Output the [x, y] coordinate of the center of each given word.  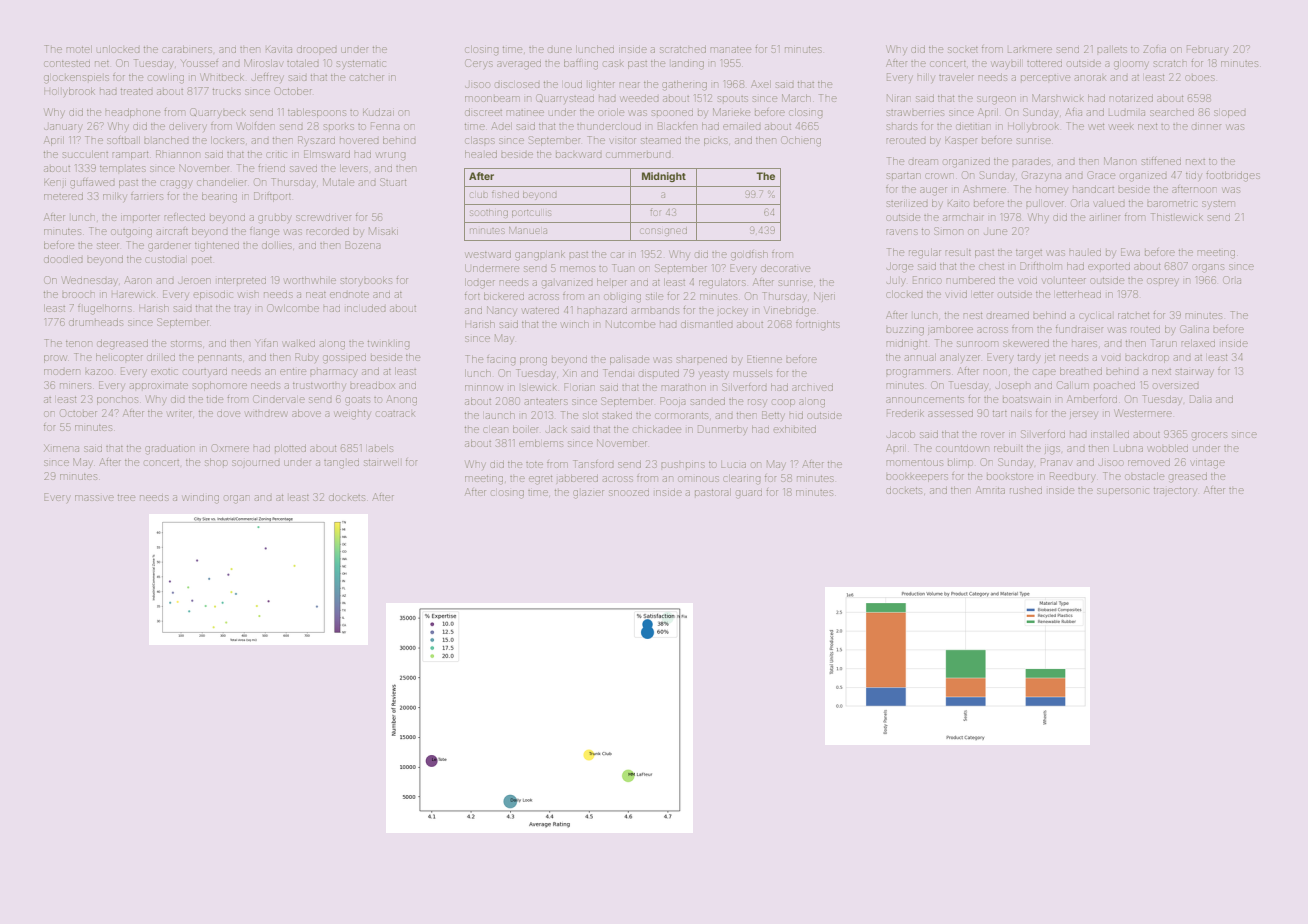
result [958, 253]
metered [63, 196]
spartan [904, 176]
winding [201, 499]
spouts [733, 99]
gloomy [1131, 65]
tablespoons [317, 113]
